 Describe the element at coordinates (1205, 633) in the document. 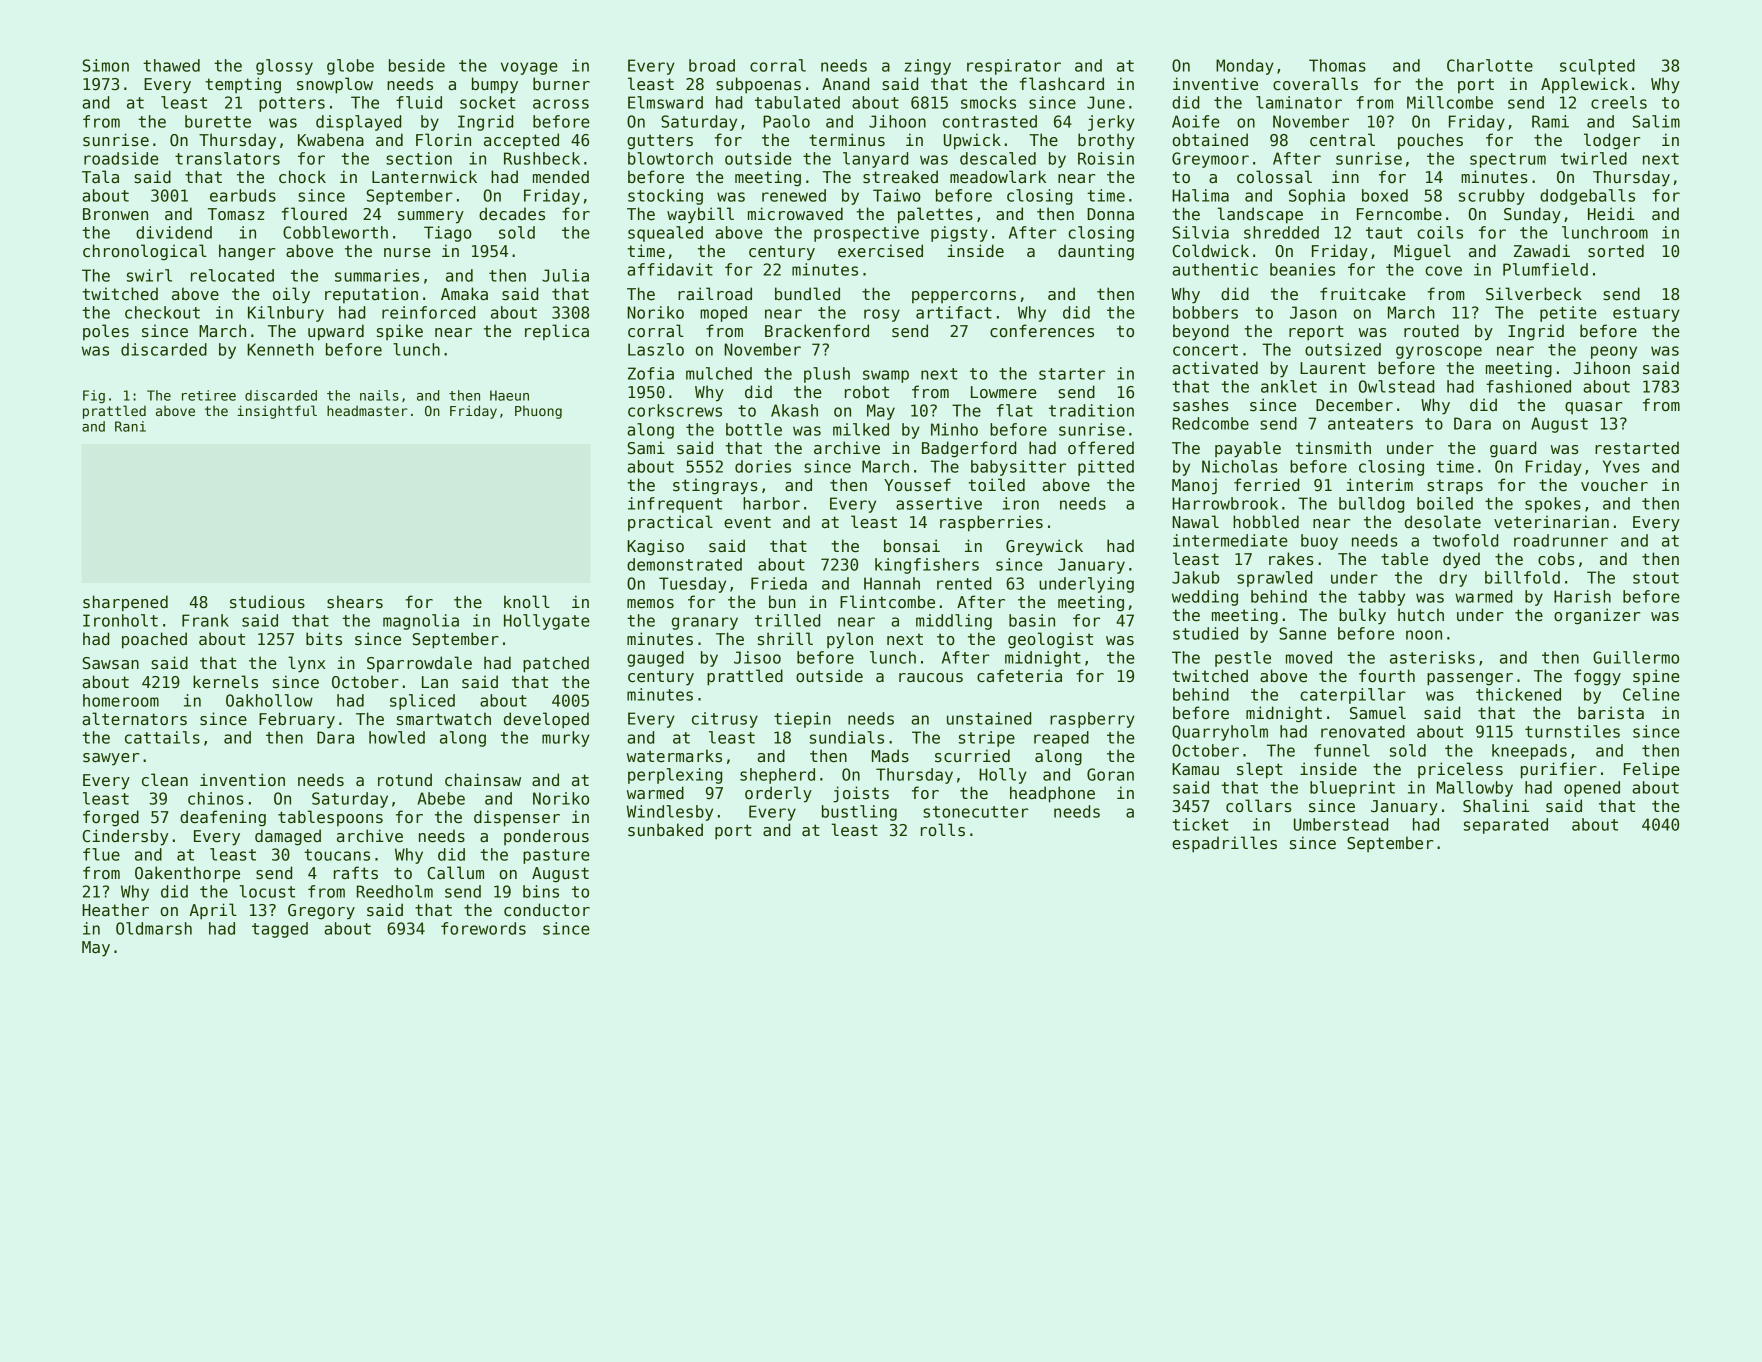

I see `studied` at that location.
